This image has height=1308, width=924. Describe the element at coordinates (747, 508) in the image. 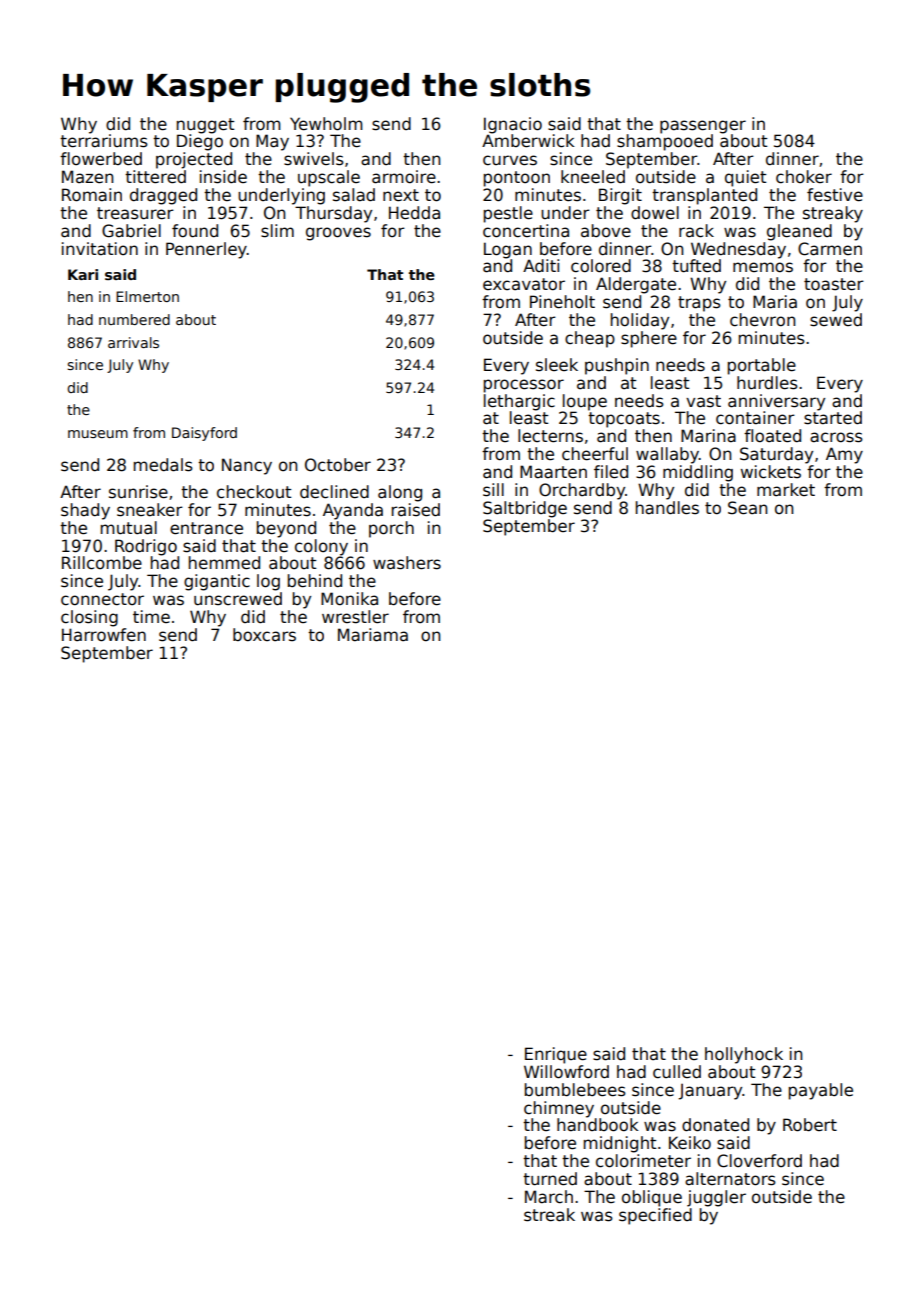

I see `Sean` at that location.
